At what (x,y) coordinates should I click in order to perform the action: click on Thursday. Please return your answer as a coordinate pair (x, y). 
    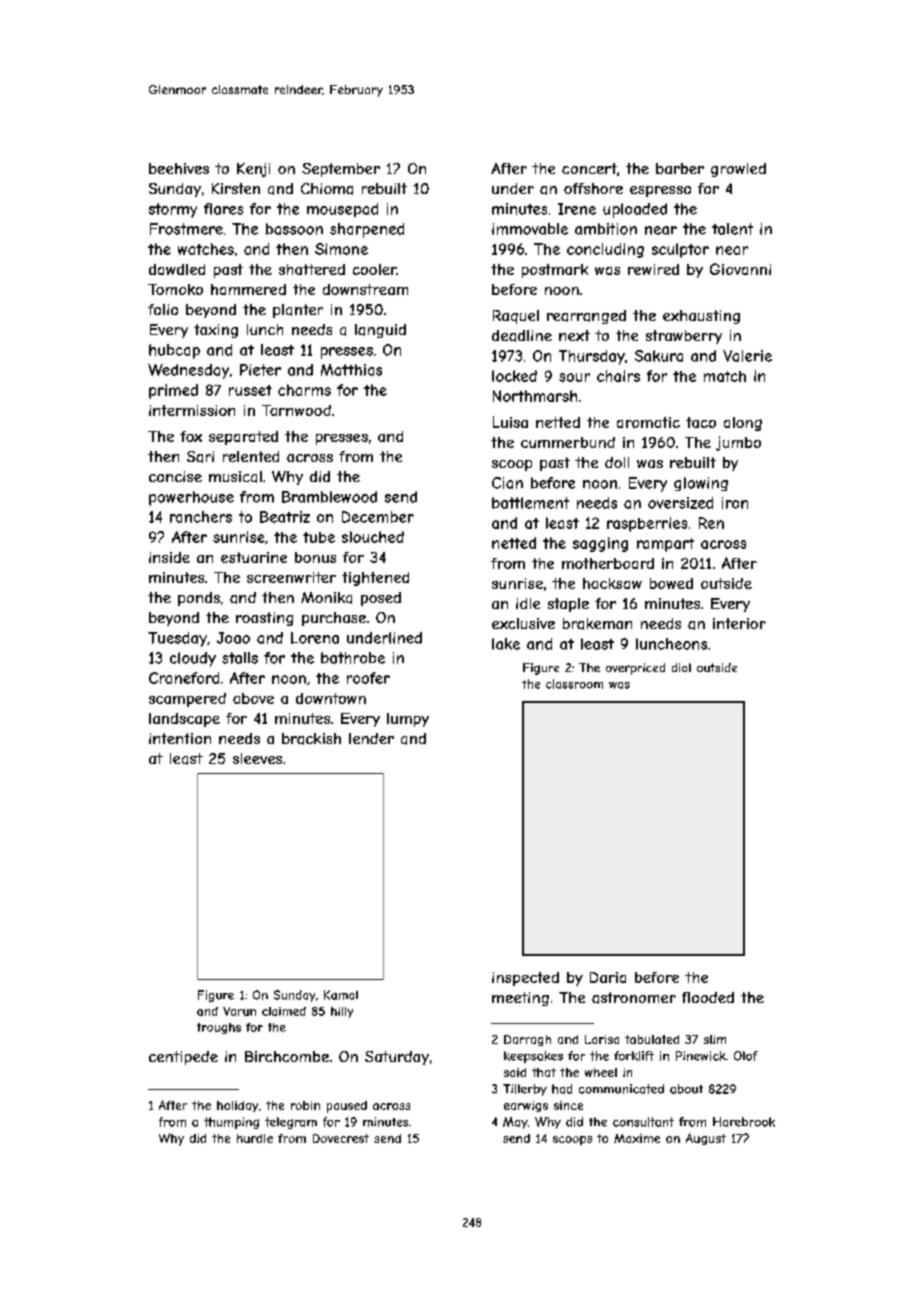
    Looking at the image, I should click on (592, 357).
